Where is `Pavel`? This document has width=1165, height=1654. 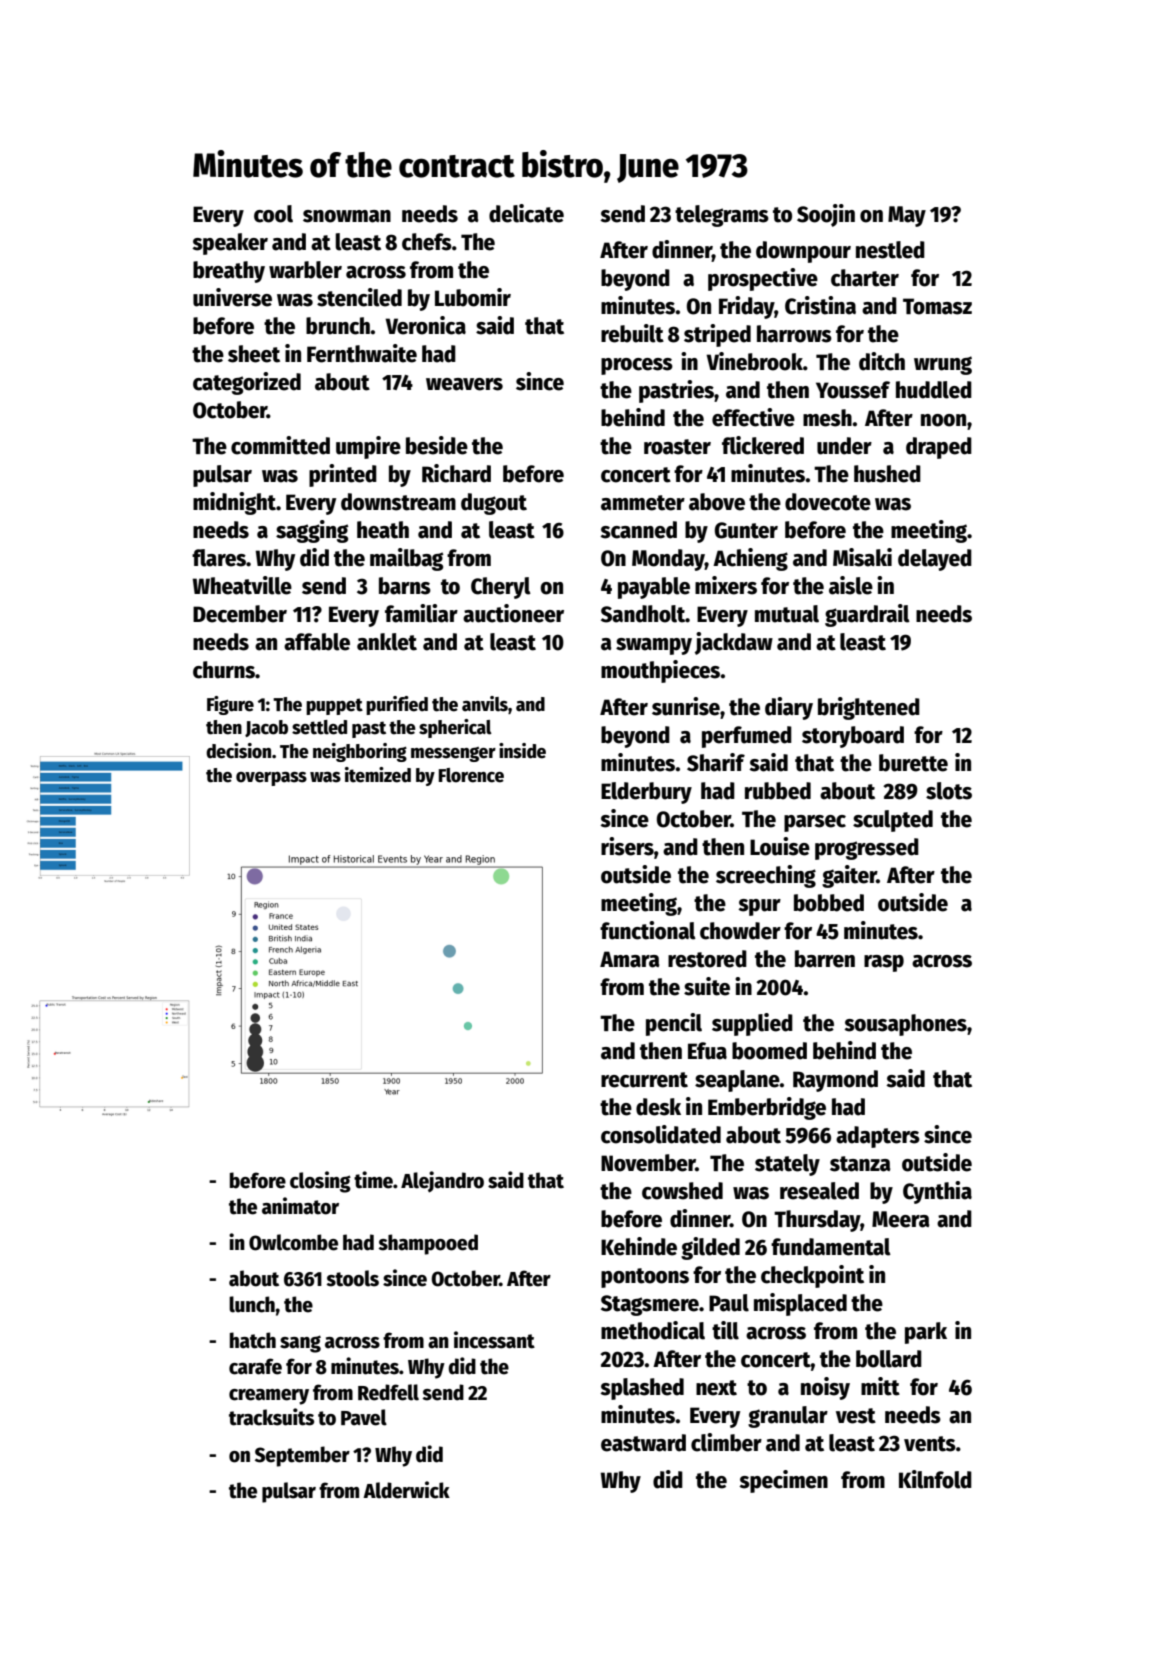 Pavel is located at coordinates (364, 1417).
